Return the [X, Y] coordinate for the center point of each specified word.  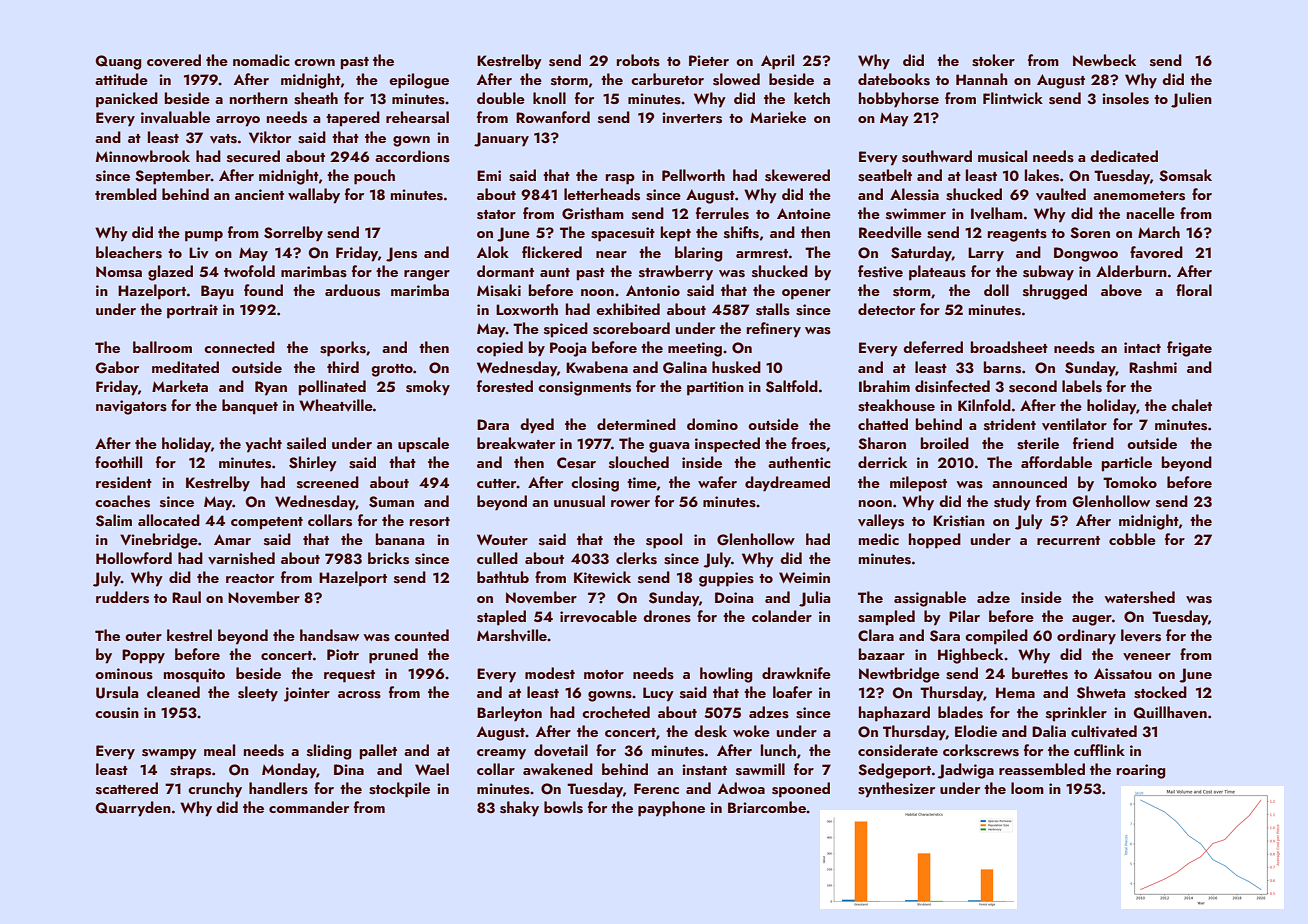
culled [497, 558]
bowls [563, 807]
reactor [250, 578]
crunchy [215, 790]
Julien [1191, 100]
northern [259, 98]
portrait [192, 311]
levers [1141, 635]
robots [638, 60]
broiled [945, 443]
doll [996, 290]
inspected [727, 445]
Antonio [653, 290]
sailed [306, 443]
